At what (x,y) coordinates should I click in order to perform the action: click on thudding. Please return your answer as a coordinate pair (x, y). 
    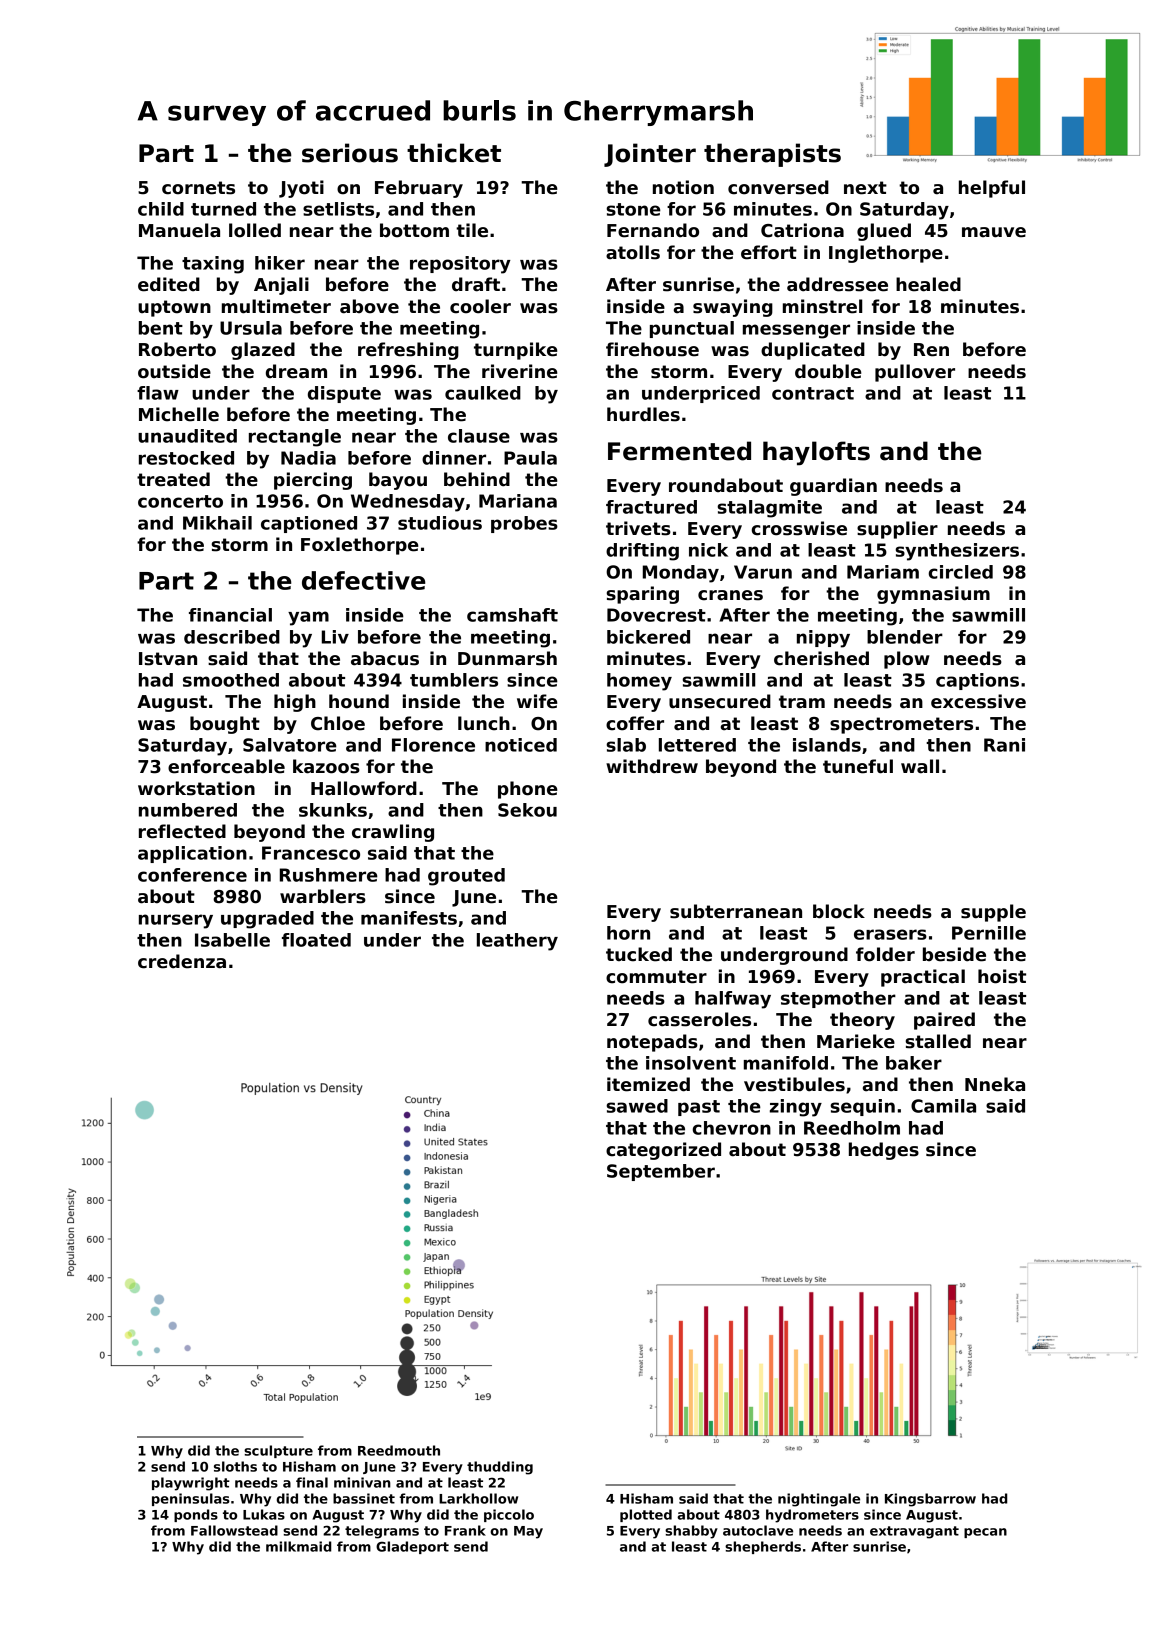
    Looking at the image, I should click on (500, 1468).
